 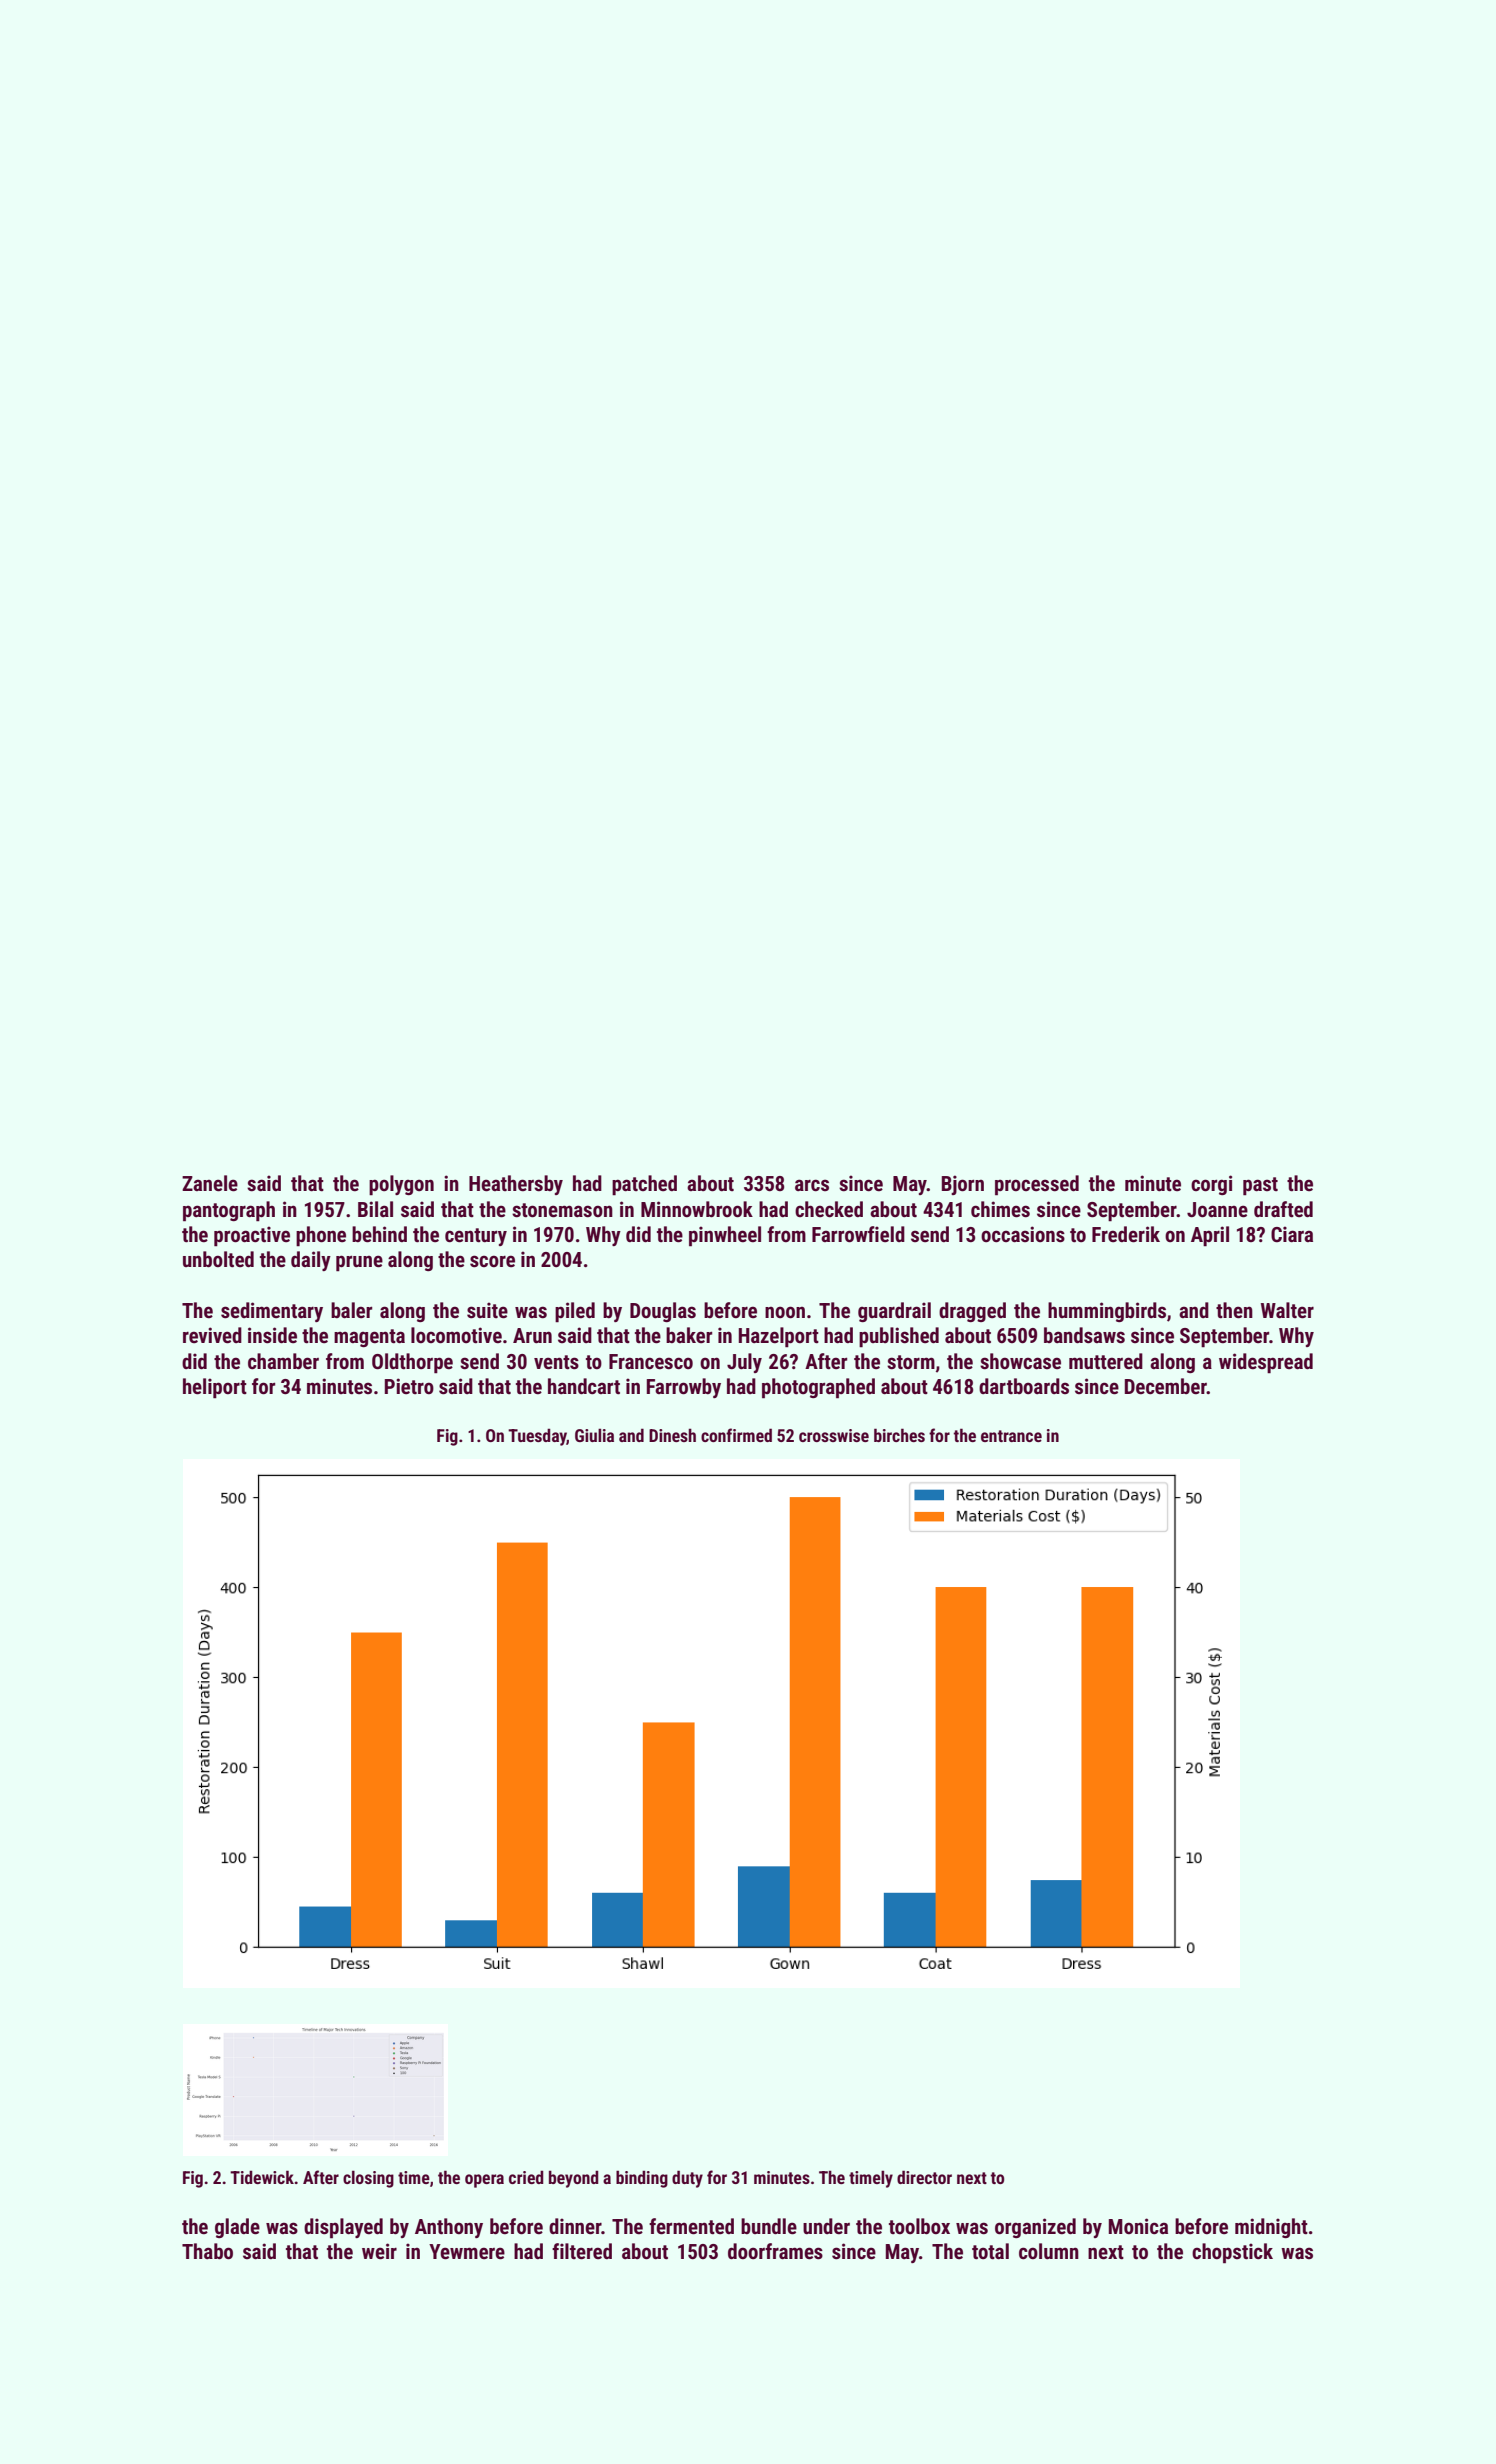 What do you see at coordinates (379, 1234) in the document?
I see `behind` at bounding box center [379, 1234].
